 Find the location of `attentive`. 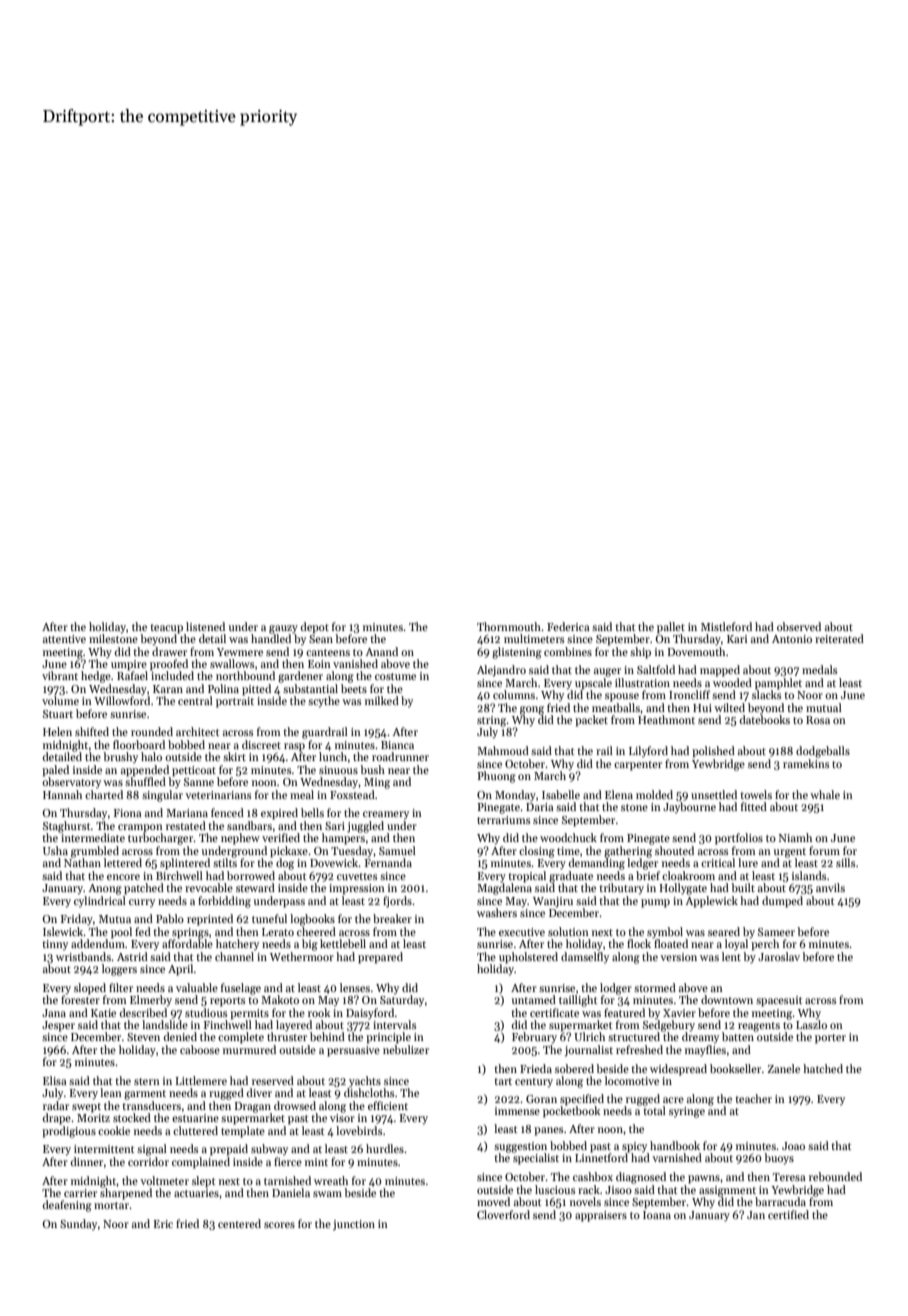

attentive is located at coordinates (64, 639).
